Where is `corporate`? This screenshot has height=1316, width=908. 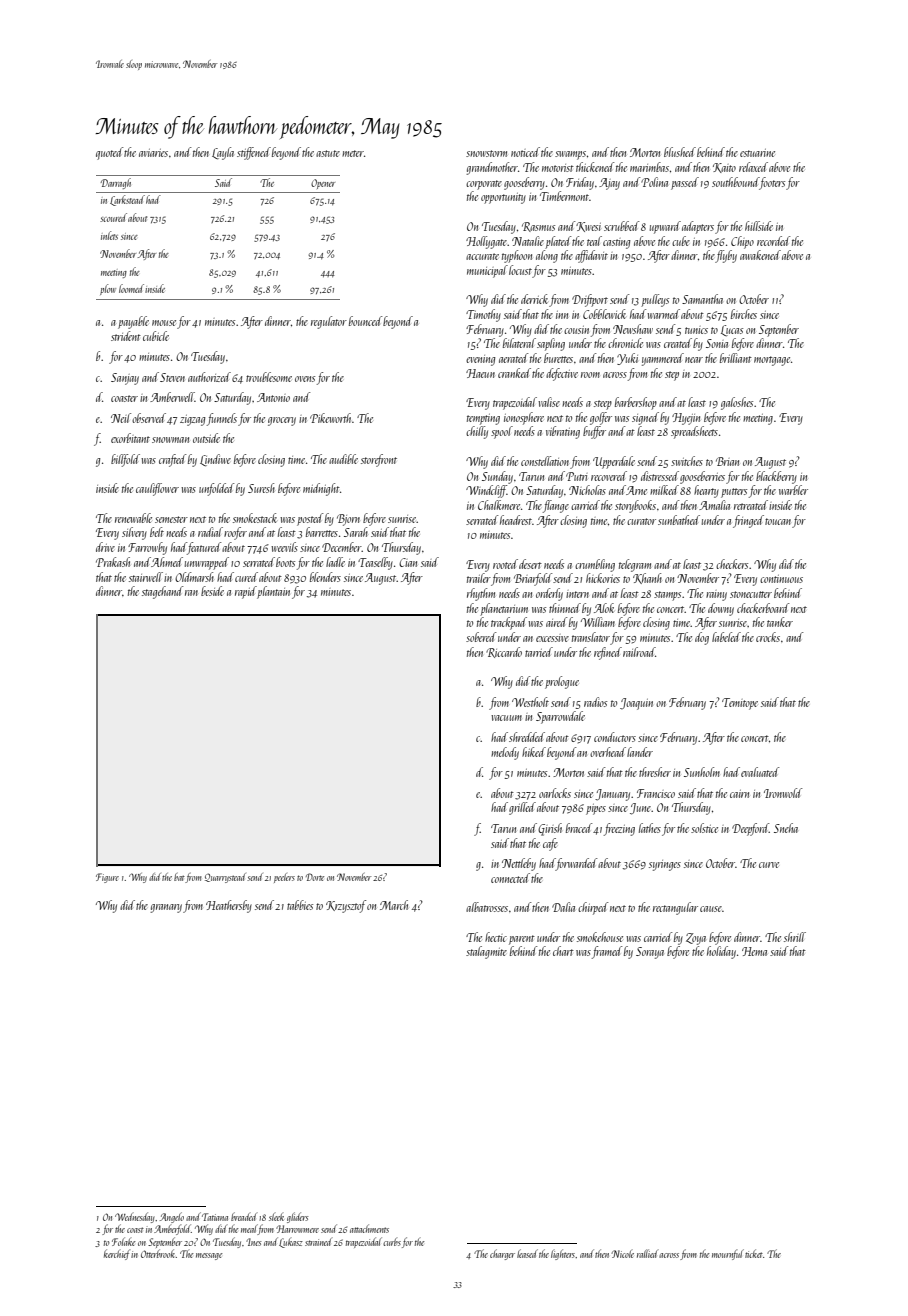 corporate is located at coordinates (484, 185).
